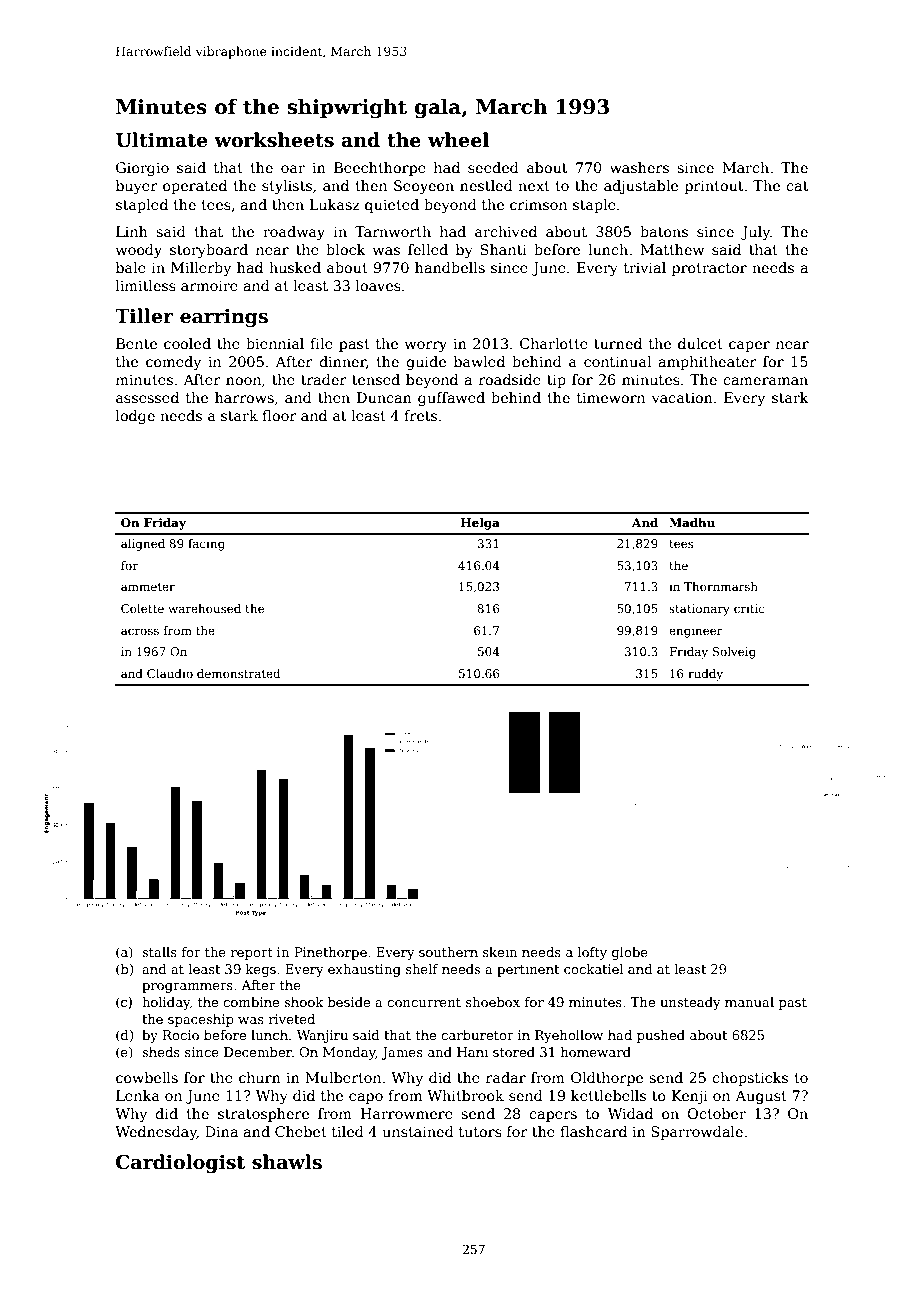 The image size is (924, 1314). What do you see at coordinates (618, 343) in the page?
I see `turned` at bounding box center [618, 343].
